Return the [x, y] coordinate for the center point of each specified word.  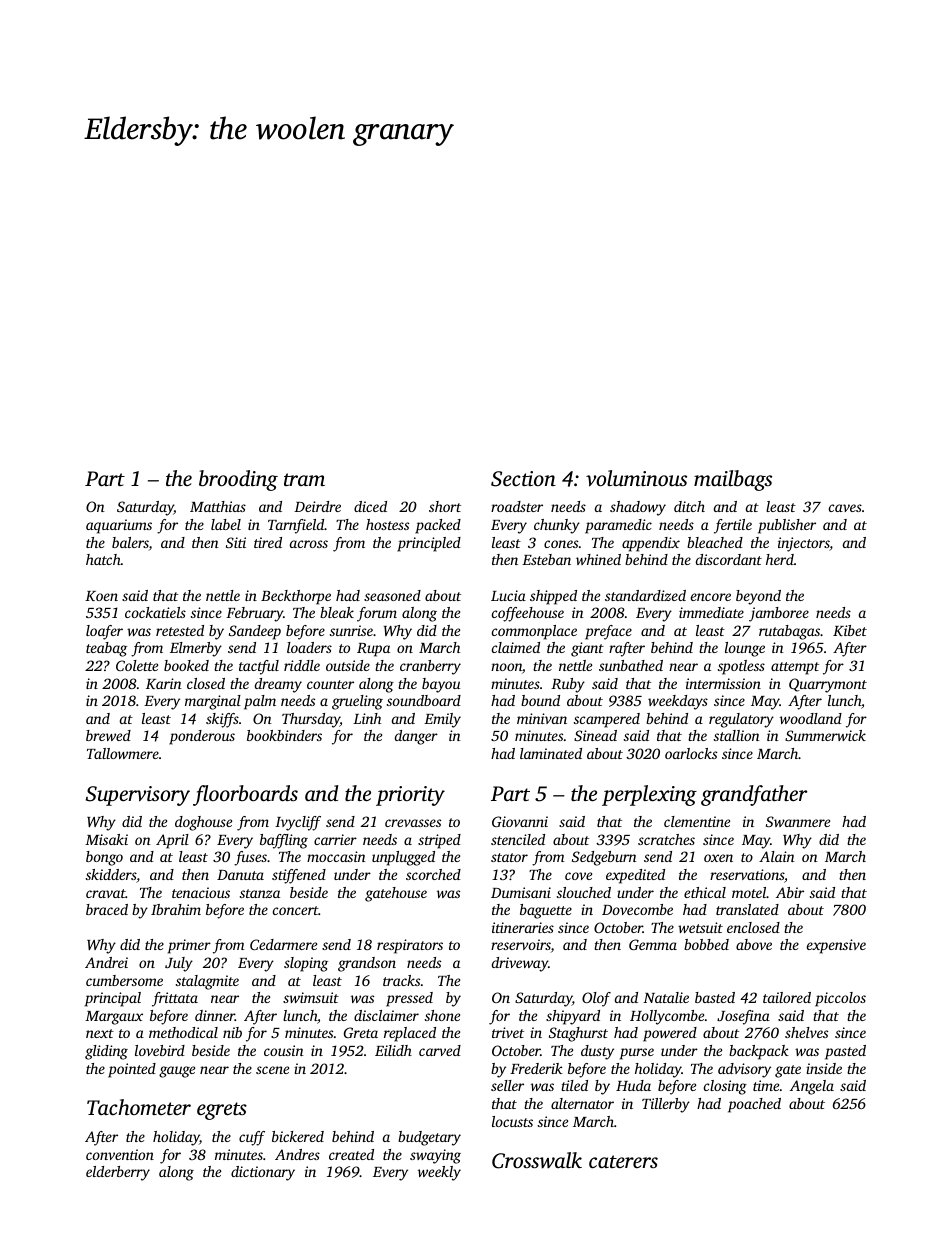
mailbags [733, 480]
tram [304, 479]
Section [523, 479]
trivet [508, 1032]
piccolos [840, 999]
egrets [222, 1111]
